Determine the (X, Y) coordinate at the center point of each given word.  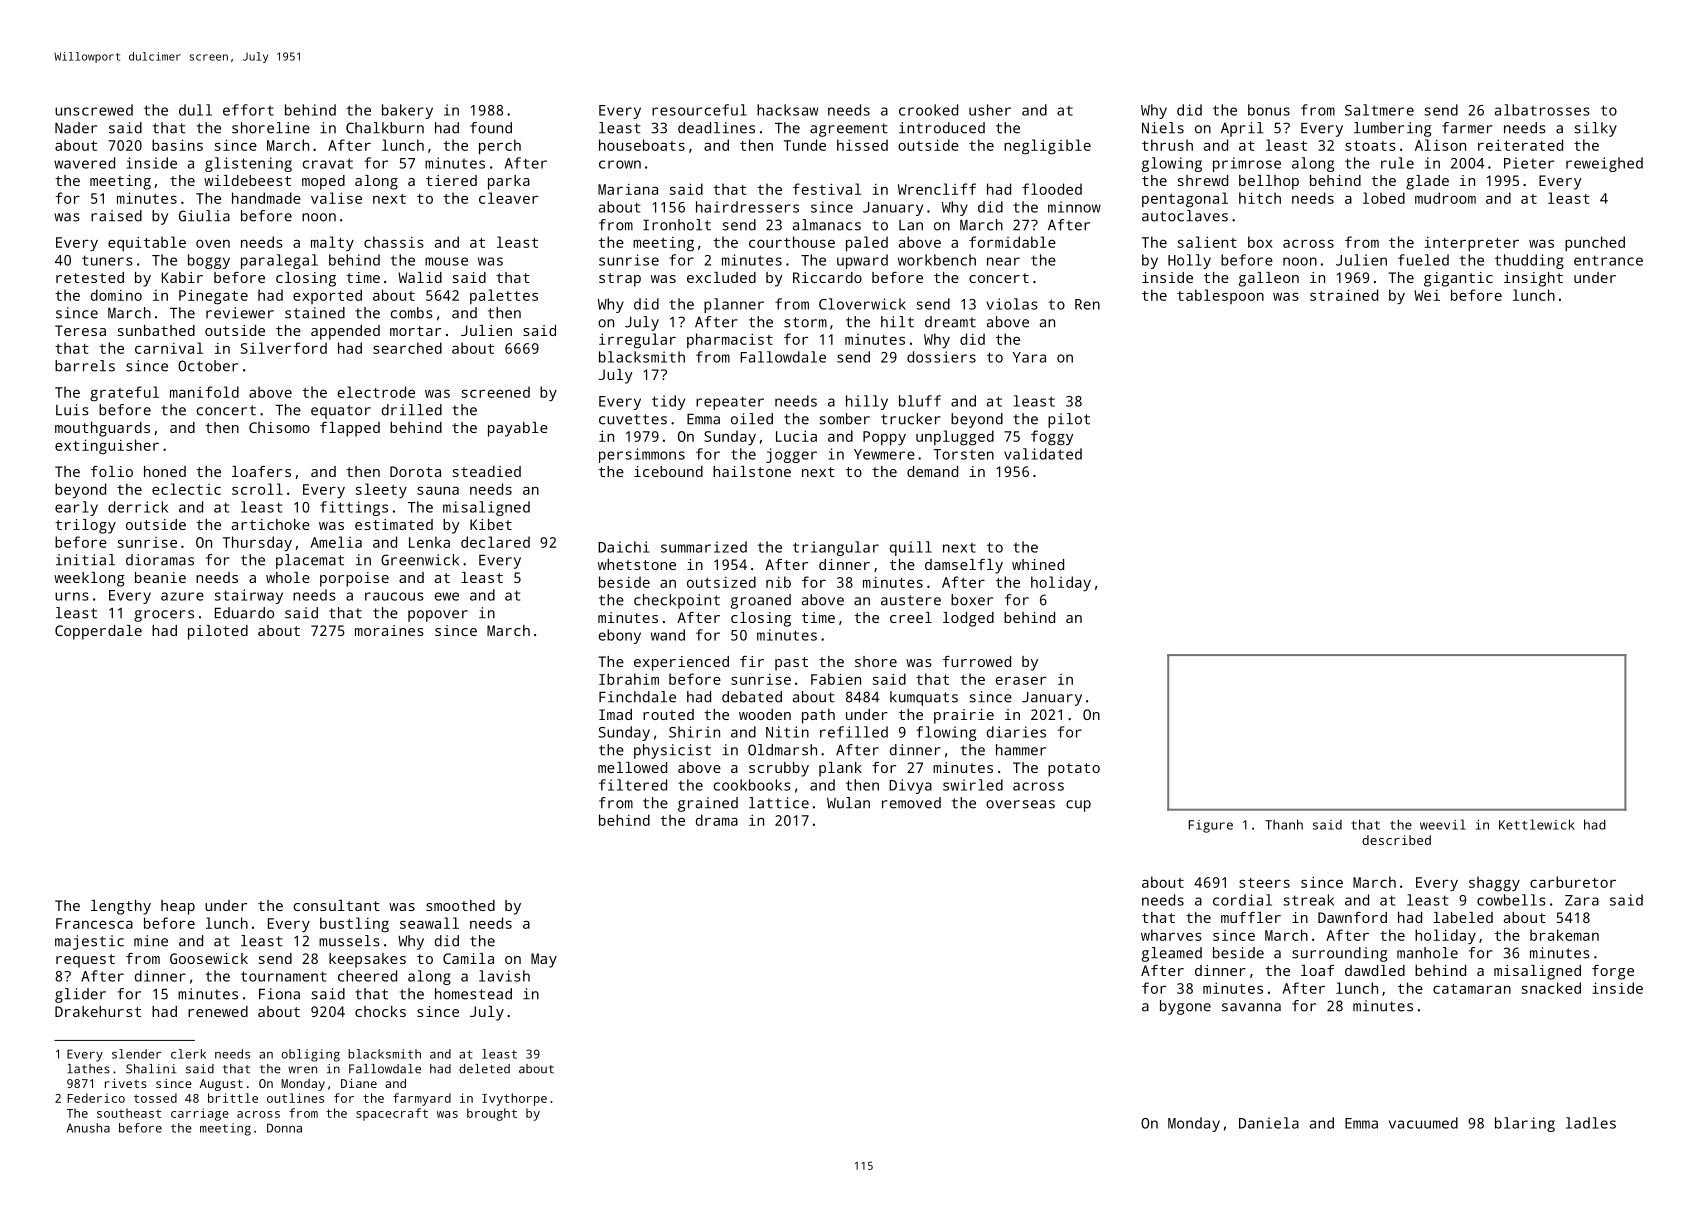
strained (1344, 295)
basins (177, 145)
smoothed (460, 905)
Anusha (88, 1128)
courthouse (792, 242)
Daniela (1269, 1123)
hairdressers (747, 207)
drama (717, 820)
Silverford (284, 348)
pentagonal (1185, 200)
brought (492, 1114)
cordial (1242, 900)
